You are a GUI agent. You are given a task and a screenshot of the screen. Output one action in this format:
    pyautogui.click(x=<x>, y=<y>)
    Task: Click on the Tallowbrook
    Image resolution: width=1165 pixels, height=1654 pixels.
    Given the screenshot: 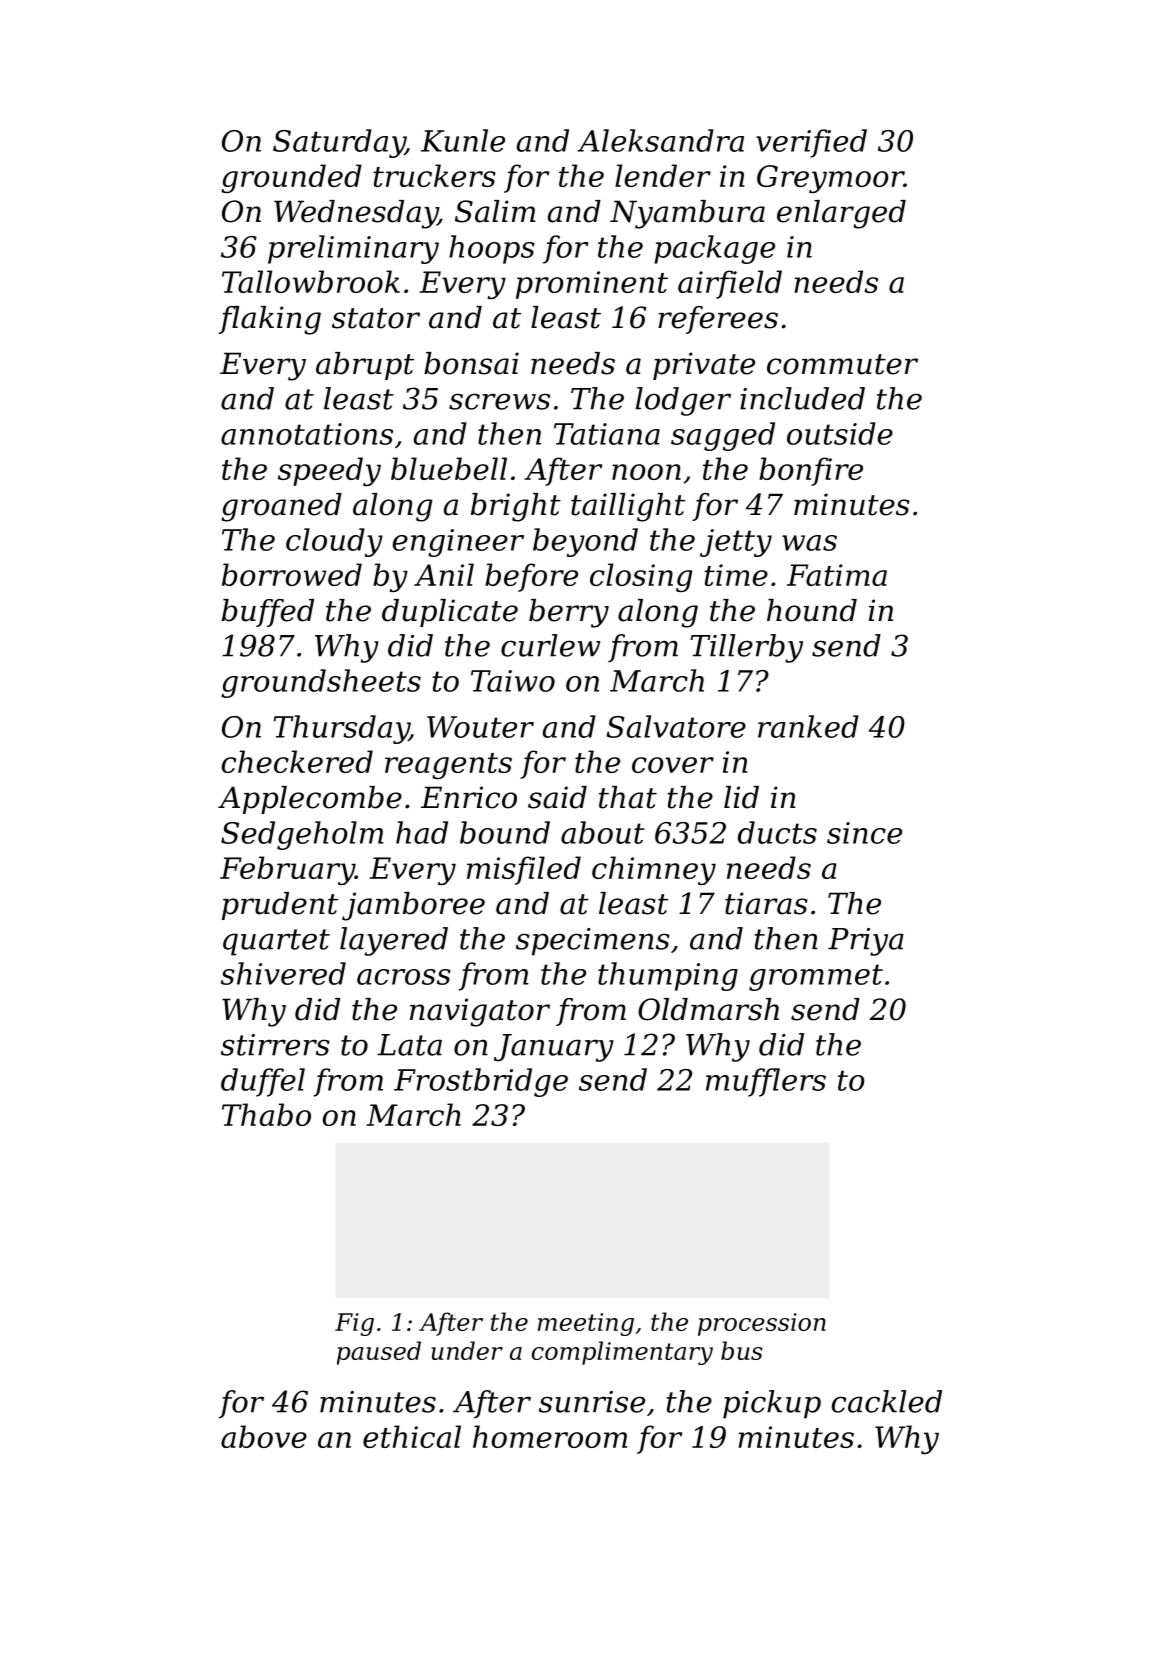 What is the action you would take?
    pyautogui.click(x=311, y=281)
